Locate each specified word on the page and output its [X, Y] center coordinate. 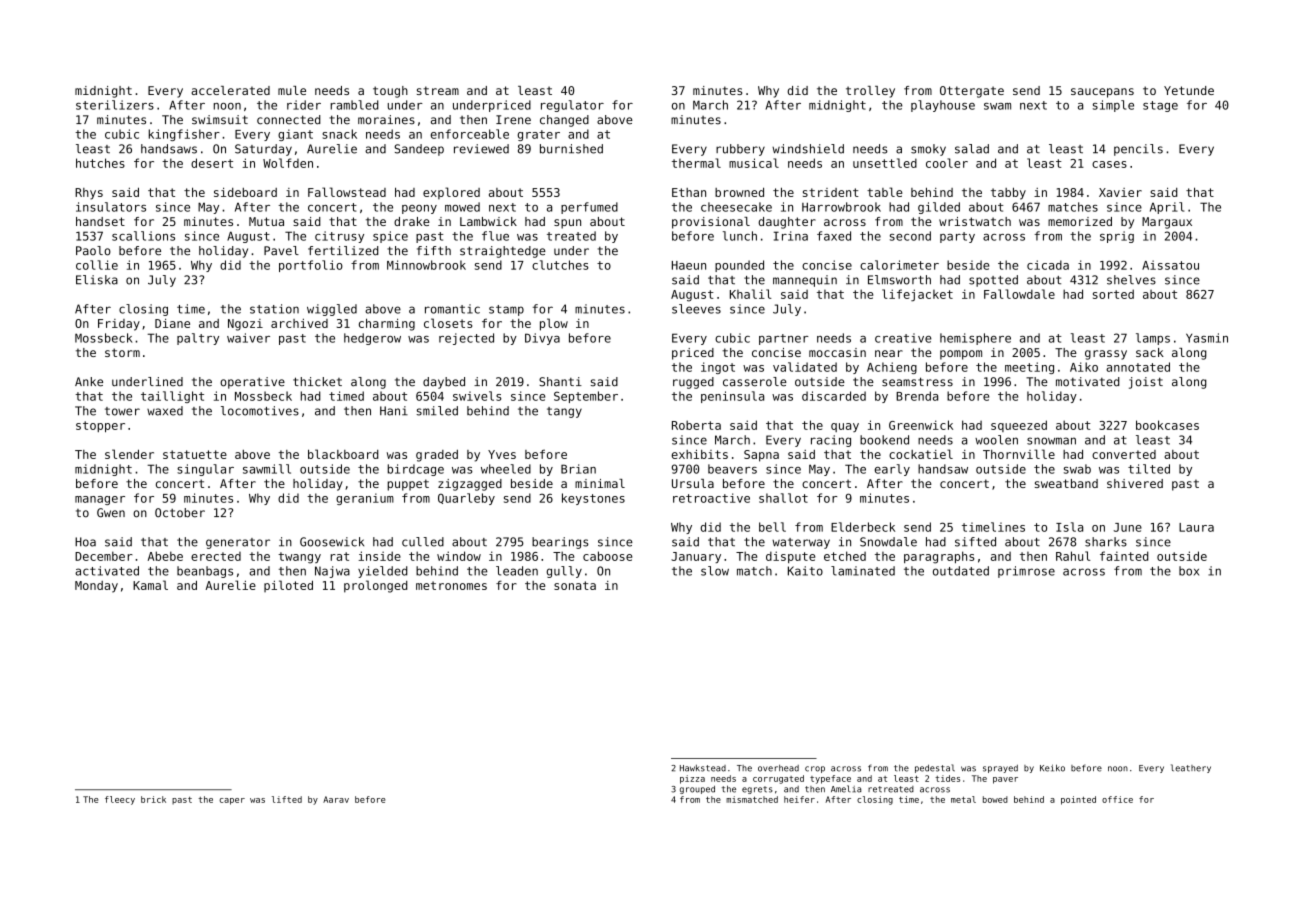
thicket [317, 382]
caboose [607, 556]
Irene [513, 120]
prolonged [376, 586]
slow [715, 571]
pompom [961, 355]
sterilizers [115, 105]
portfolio [311, 266]
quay [845, 427]
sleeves [696, 309]
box [1189, 571]
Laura [1196, 527]
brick [153, 799]
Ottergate [972, 92]
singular [205, 470]
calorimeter [899, 265]
